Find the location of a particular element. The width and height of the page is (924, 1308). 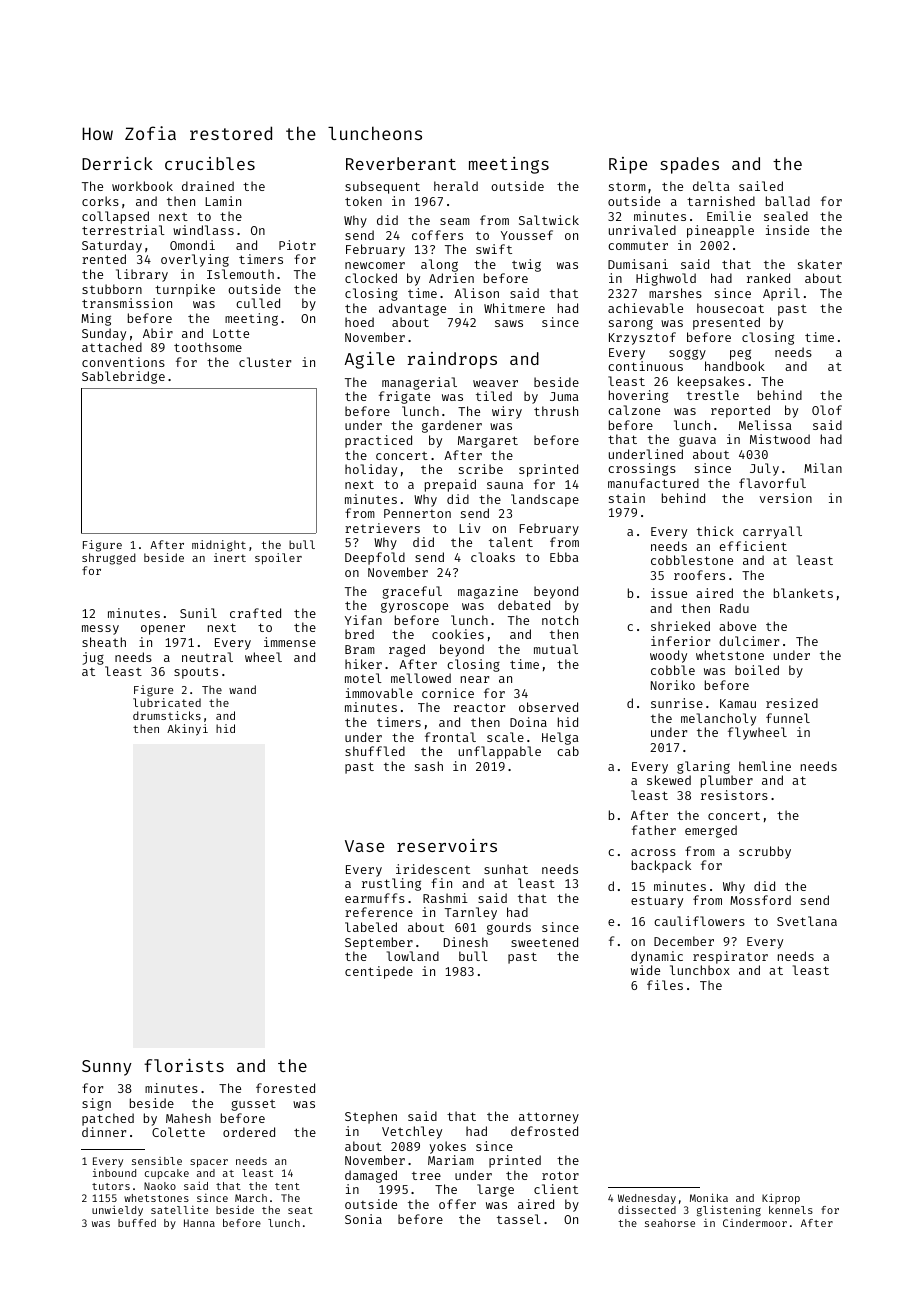

Vetchley is located at coordinates (412, 1132).
